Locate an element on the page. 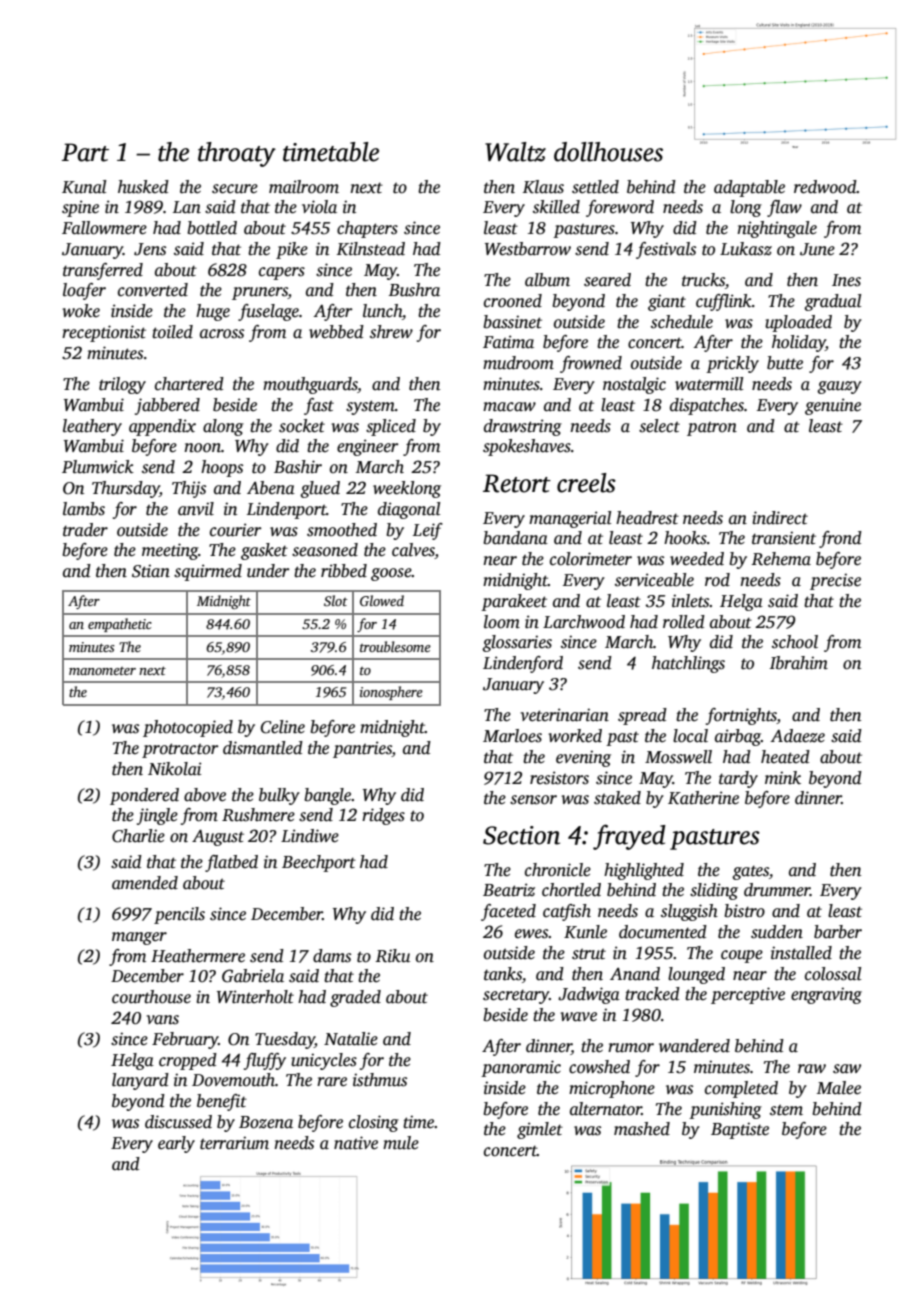  Slot is located at coordinates (336, 600).
